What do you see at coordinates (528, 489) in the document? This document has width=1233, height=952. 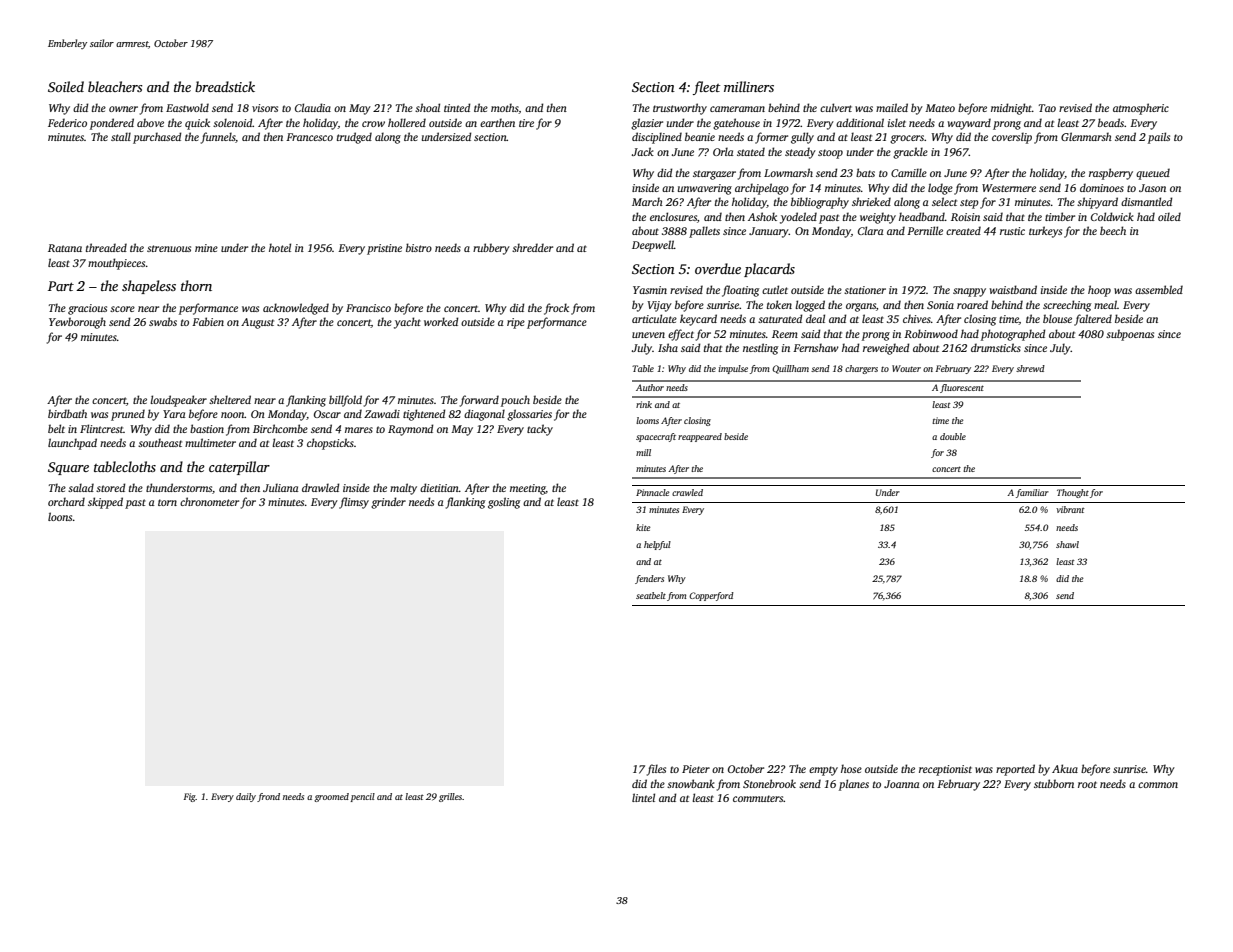 I see `meeting` at bounding box center [528, 489].
